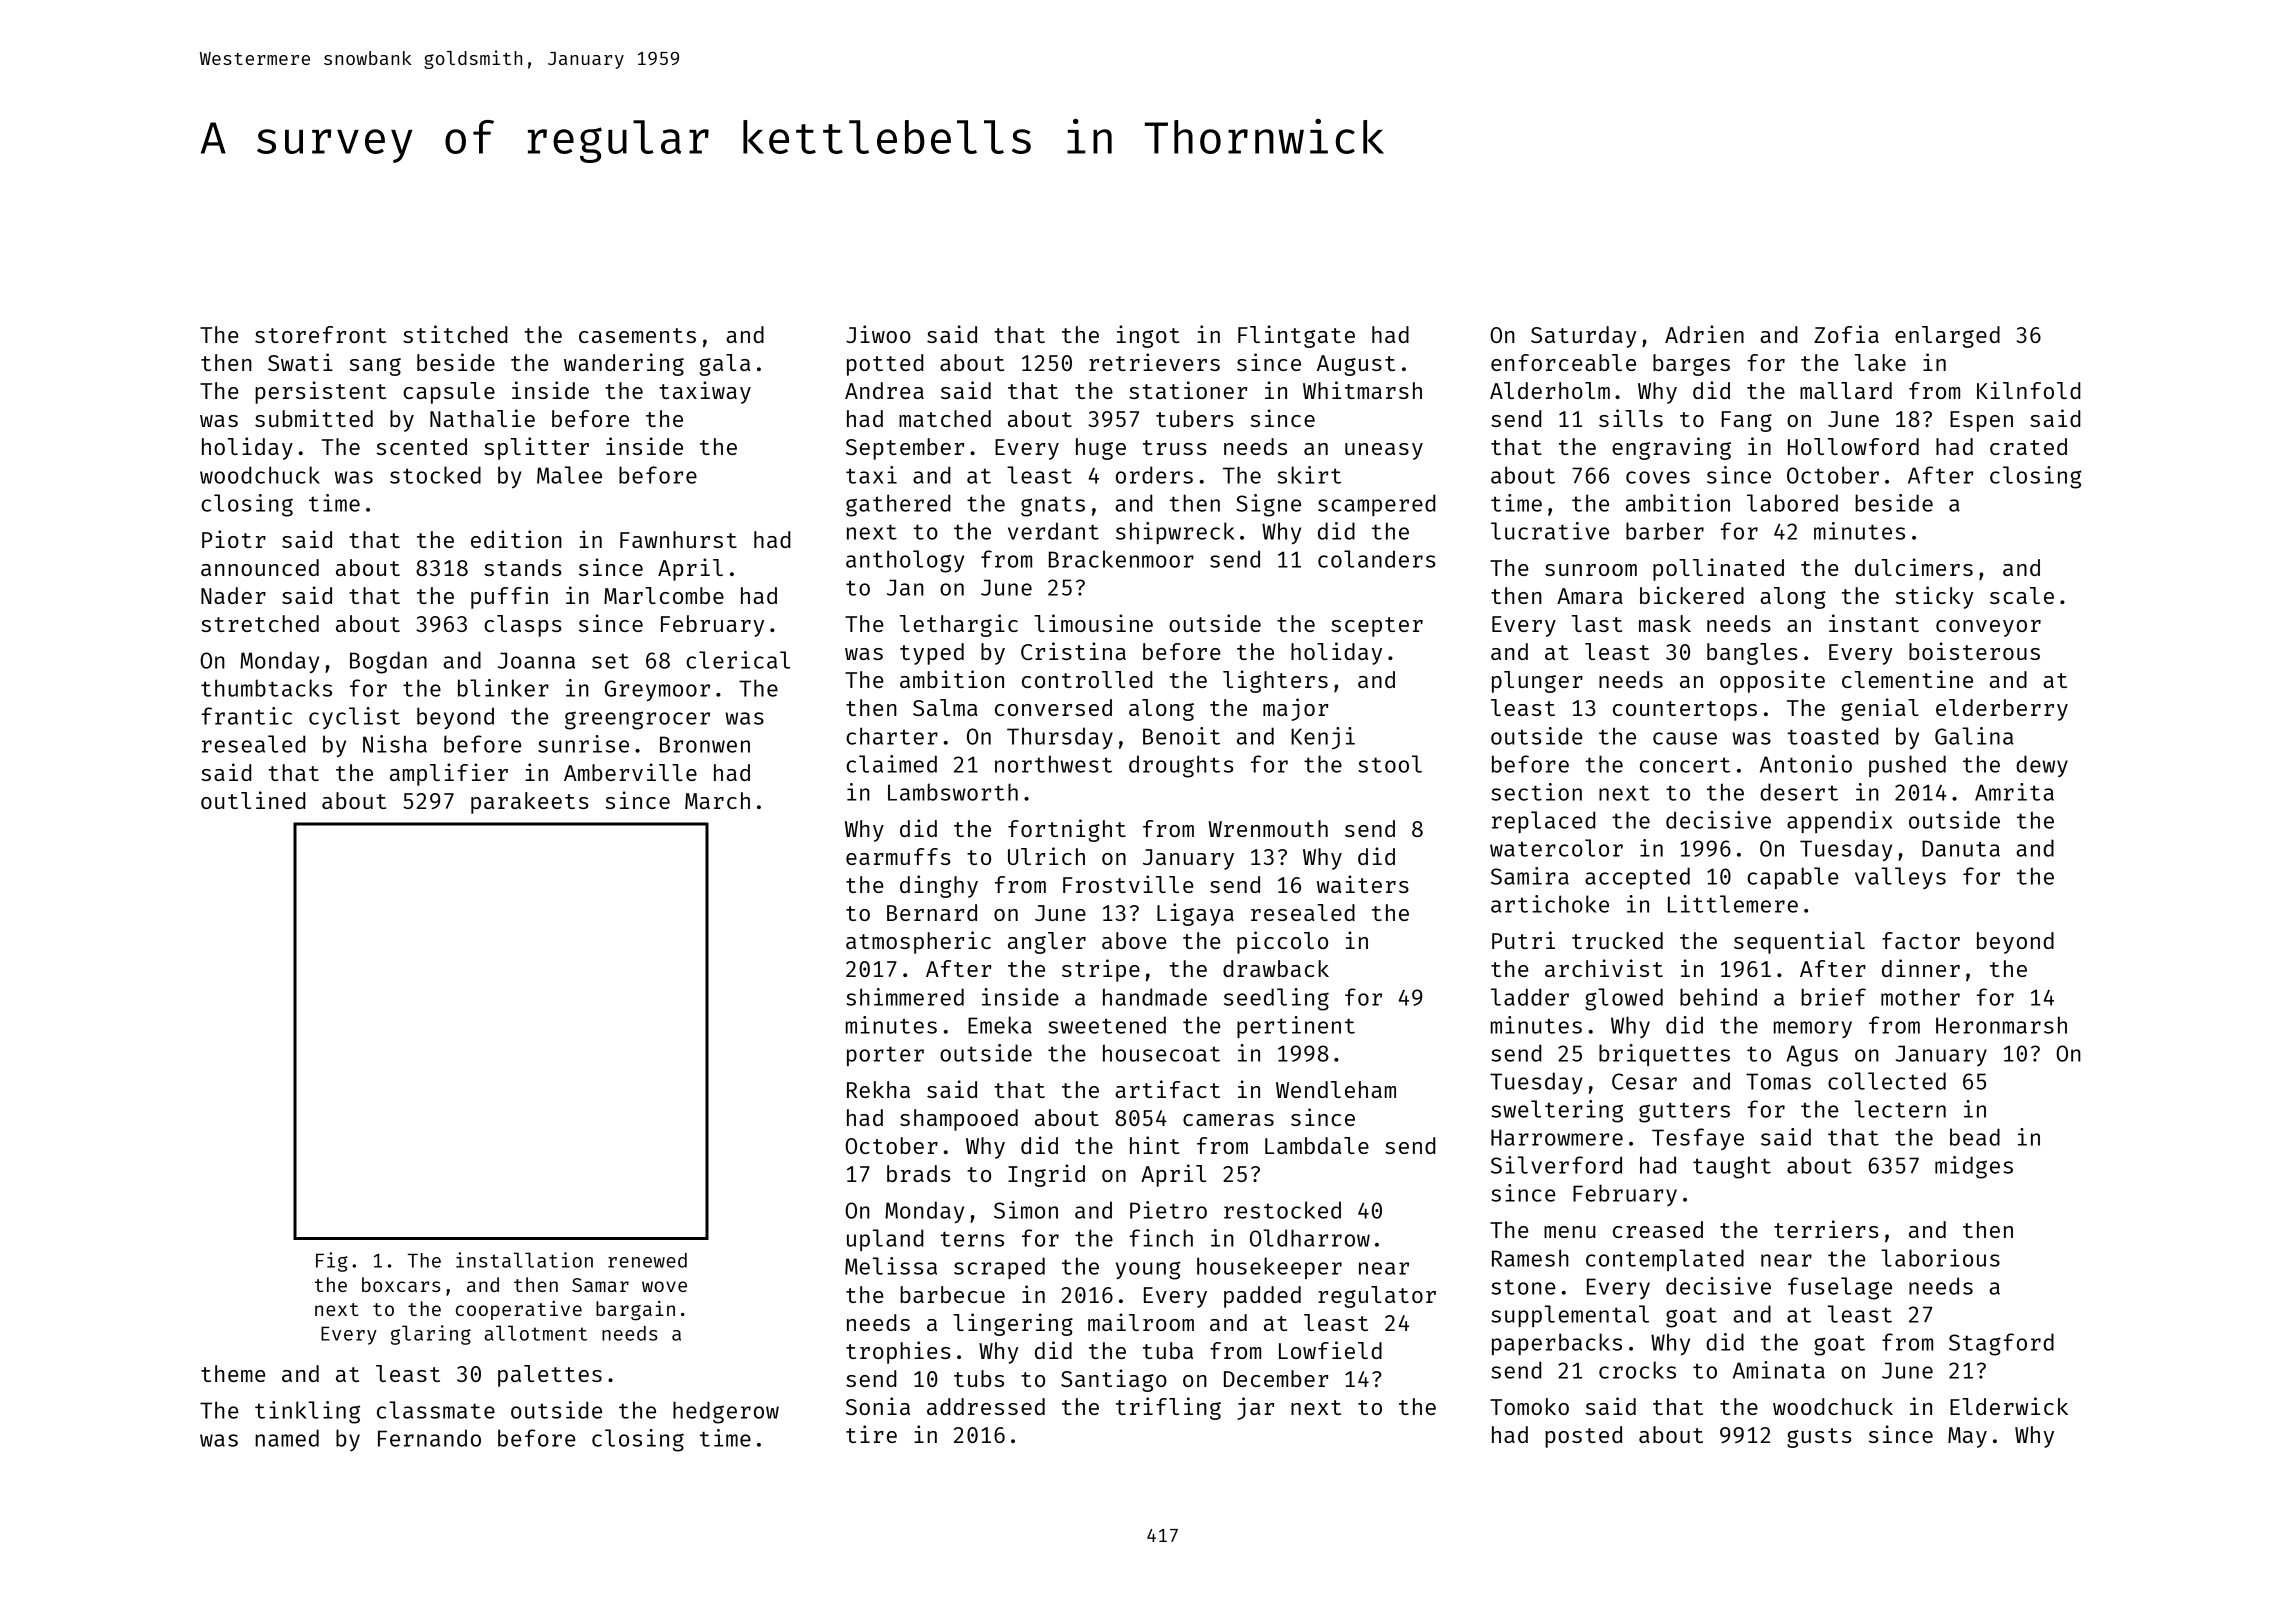  Describe the element at coordinates (455, 334) in the screenshot. I see `stitched` at that location.
